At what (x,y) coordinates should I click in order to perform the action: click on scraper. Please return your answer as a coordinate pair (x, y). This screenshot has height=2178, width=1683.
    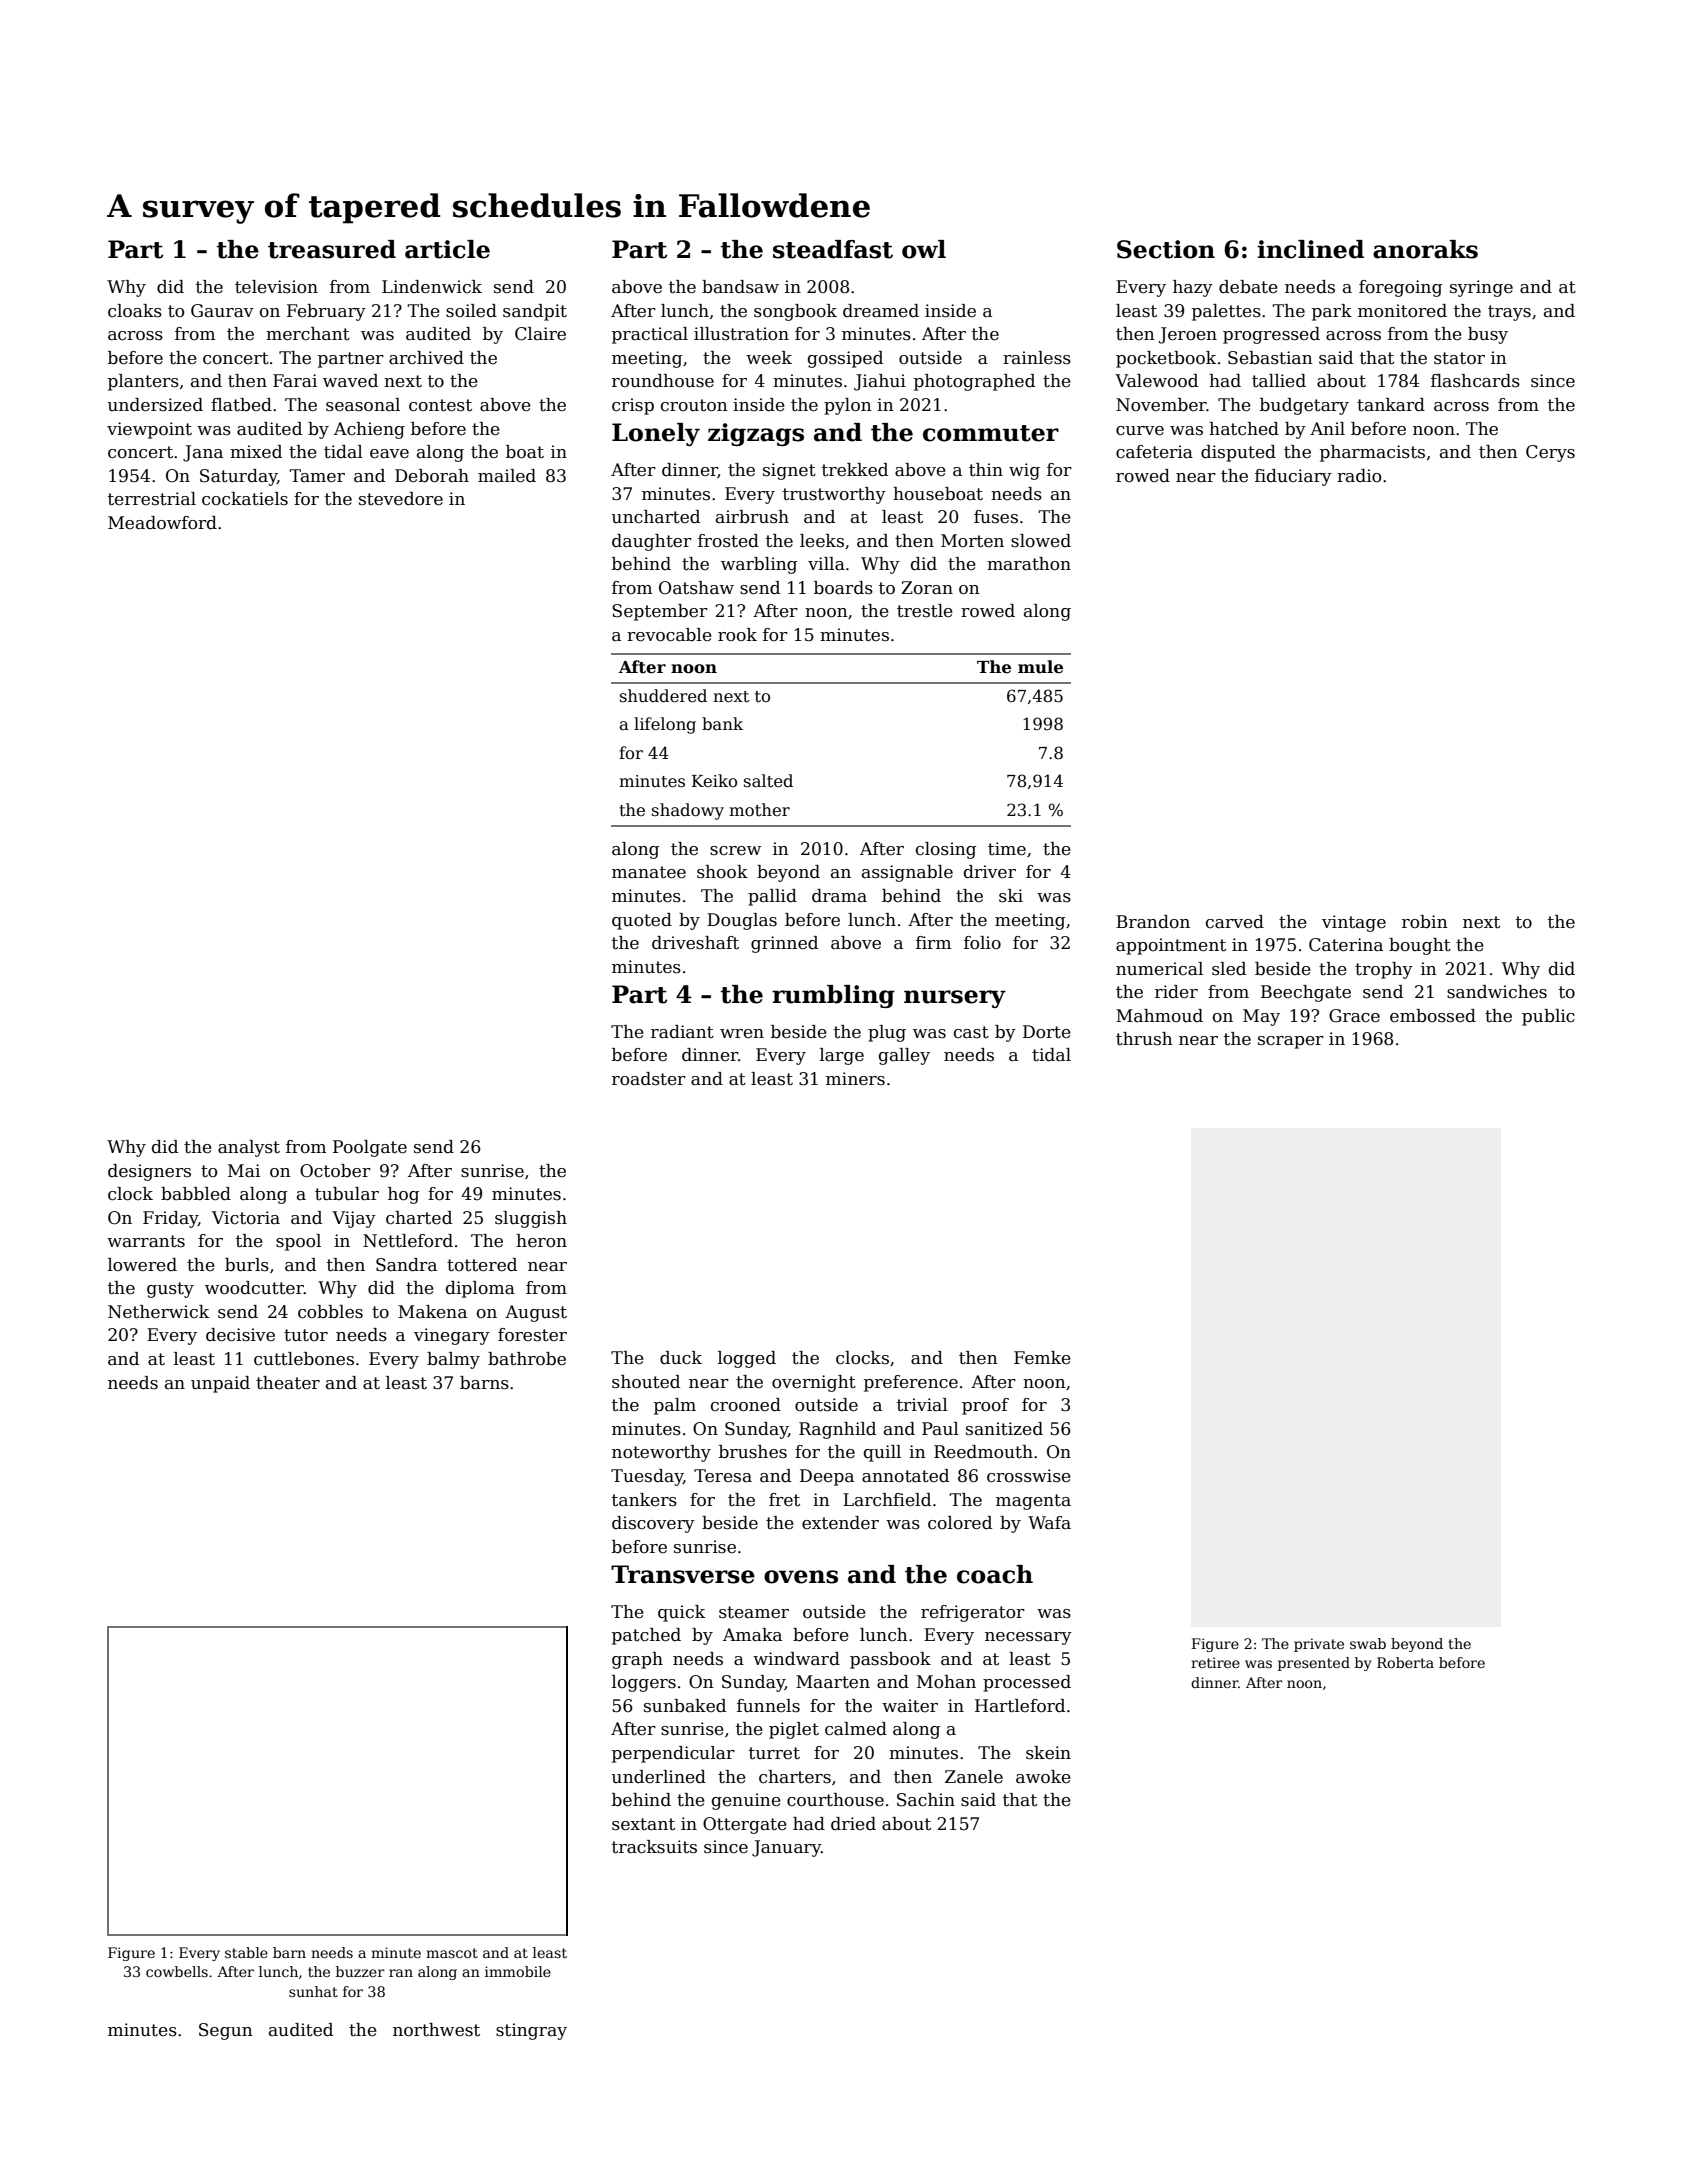
    Looking at the image, I should click on (1291, 1042).
